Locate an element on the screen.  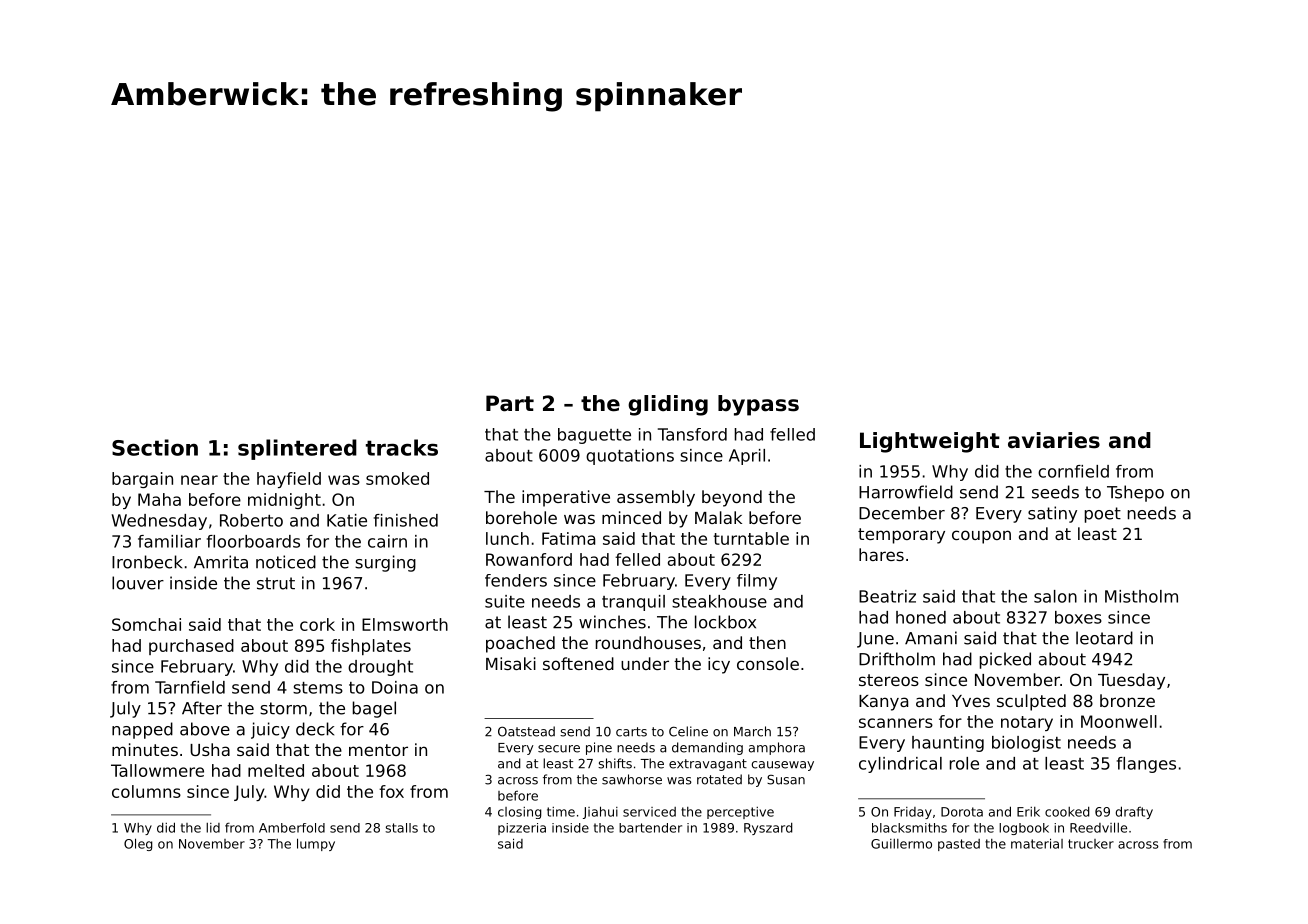
satiny is located at coordinates (1052, 514).
